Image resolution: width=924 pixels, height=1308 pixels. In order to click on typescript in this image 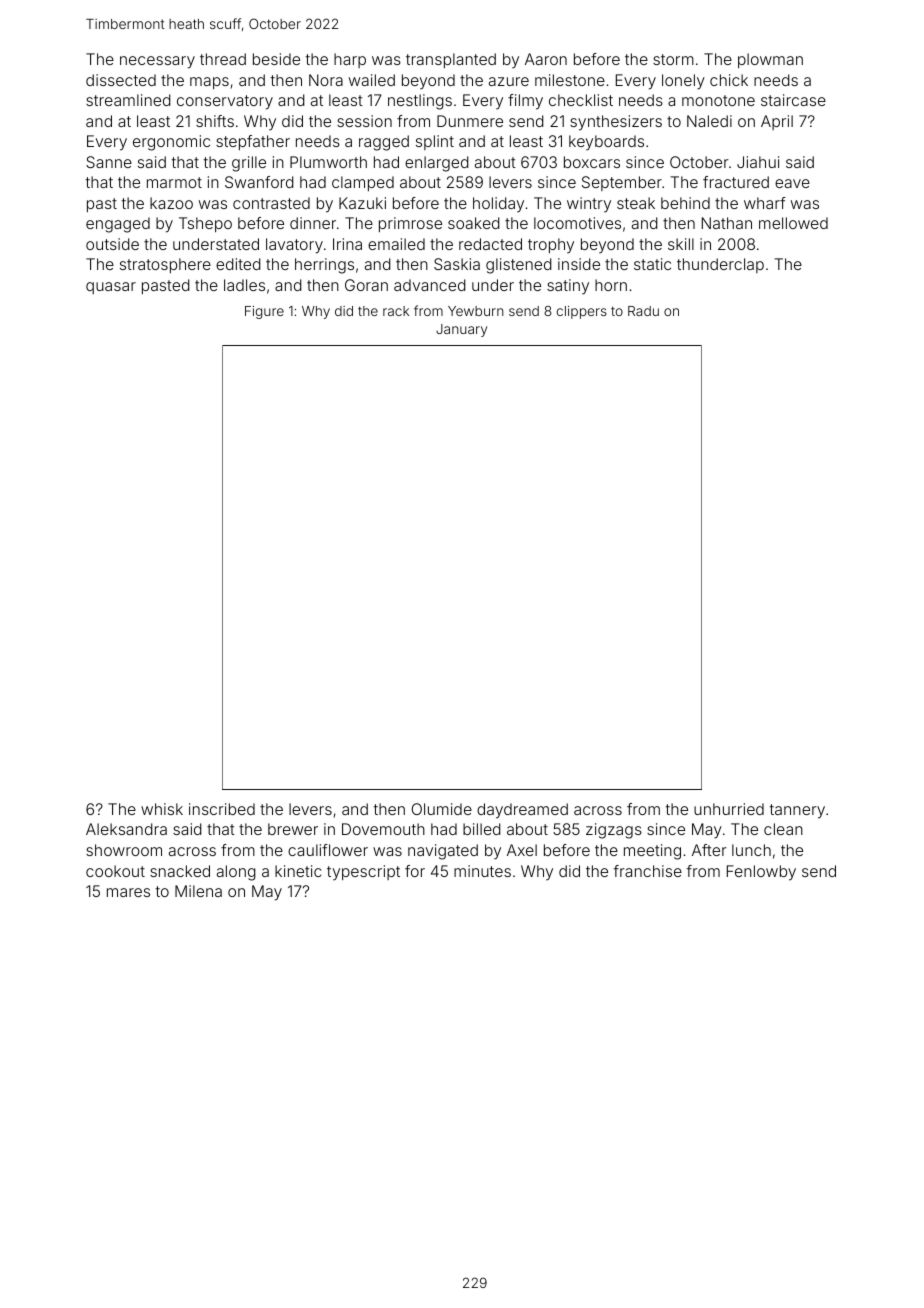, I will do `click(363, 873)`.
